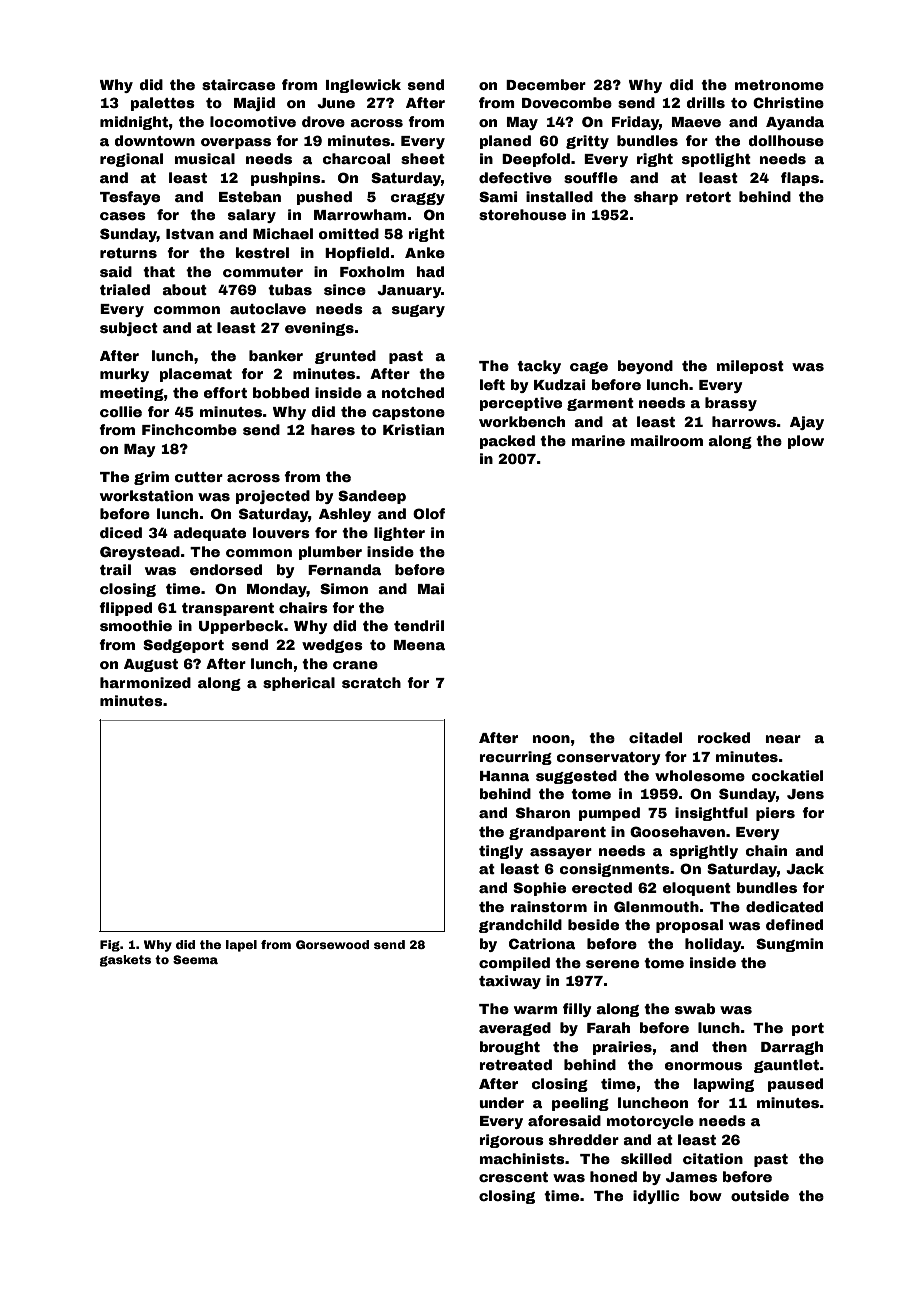  Describe the element at coordinates (800, 179) in the document. I see `flaps` at that location.
